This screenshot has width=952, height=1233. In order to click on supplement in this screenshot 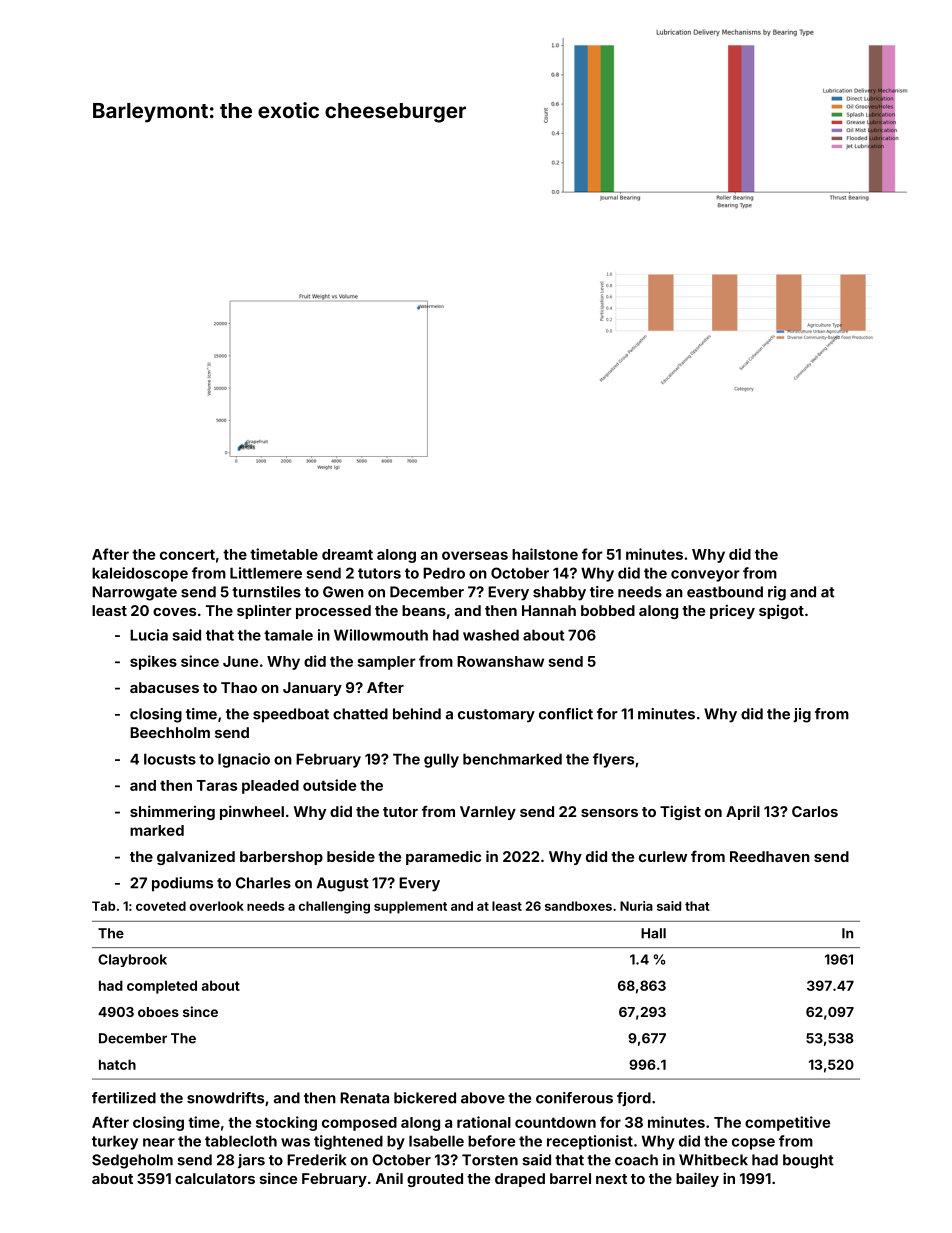, I will do `click(410, 907)`.
